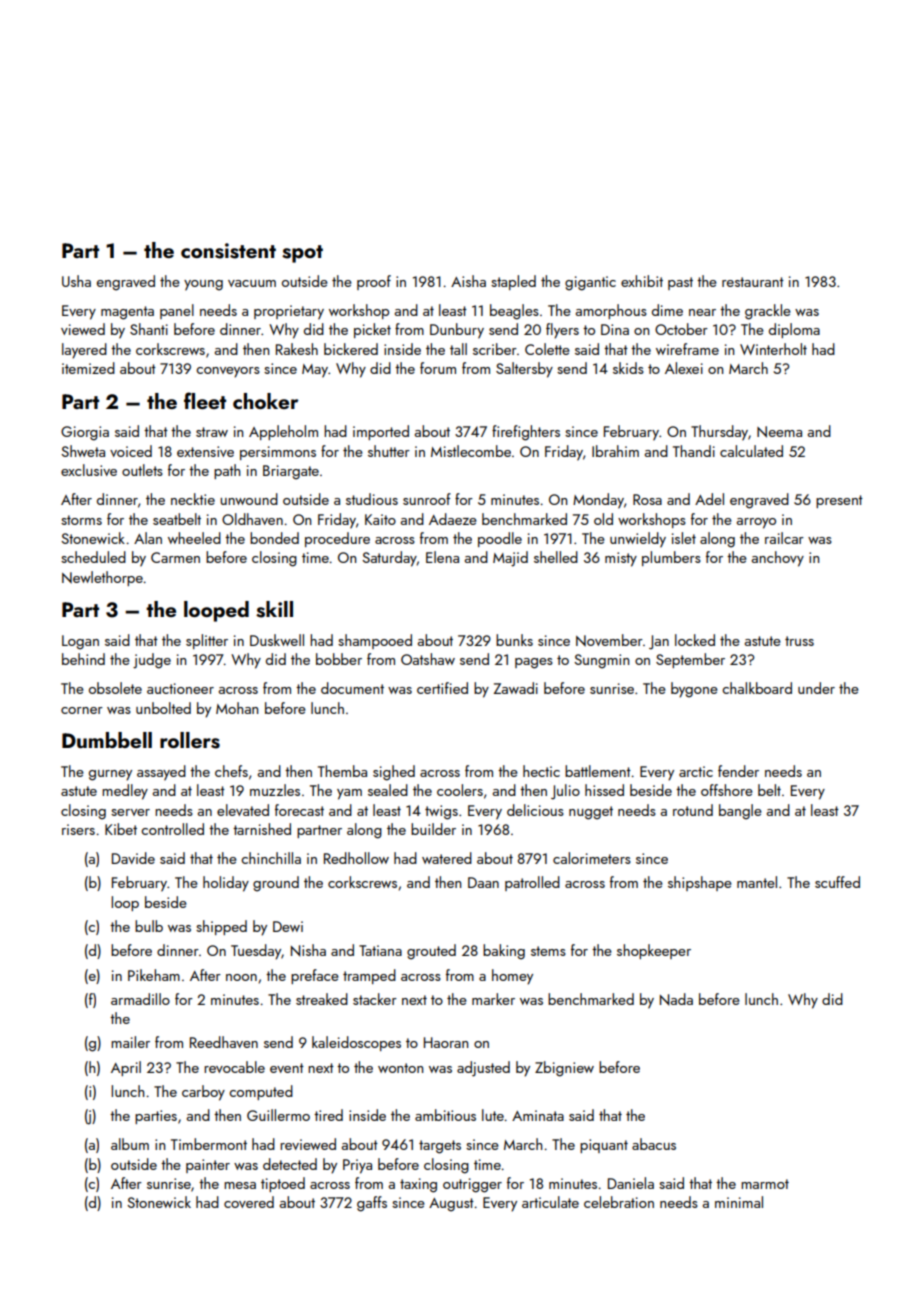  I want to click on hectic, so click(541, 771).
